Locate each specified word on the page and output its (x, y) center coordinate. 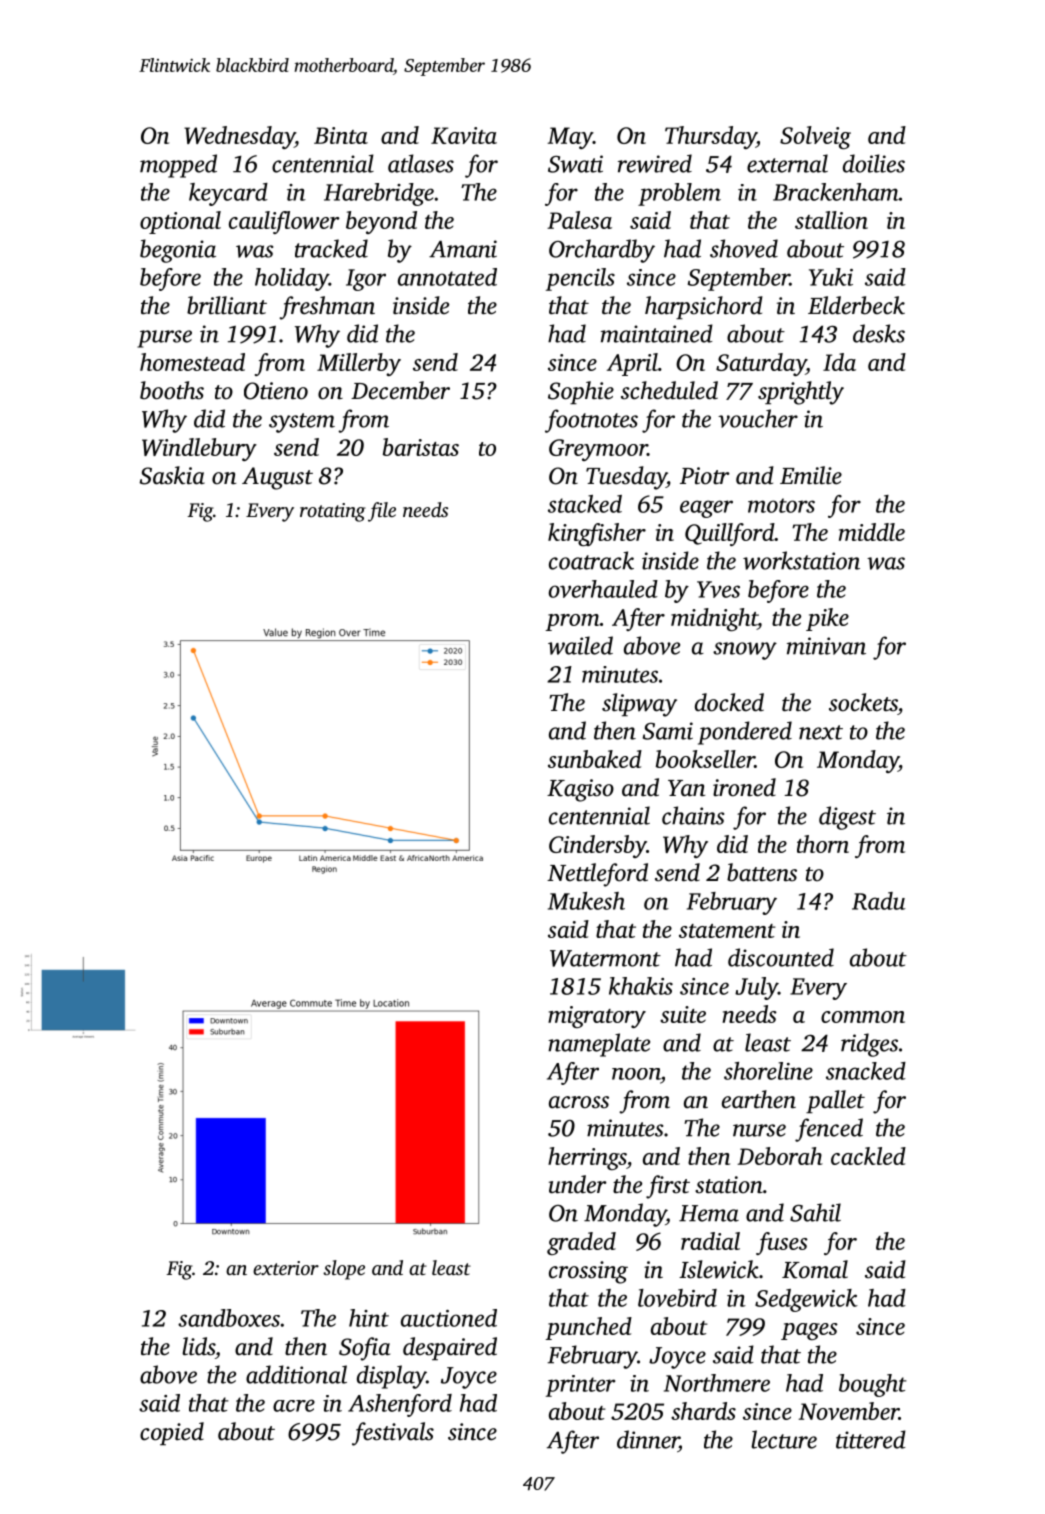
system (302, 423)
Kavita (464, 135)
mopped (178, 166)
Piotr (705, 476)
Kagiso (580, 790)
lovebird (677, 1298)
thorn (823, 844)
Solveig (815, 137)
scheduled (669, 390)
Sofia (364, 1349)
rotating (333, 512)
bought (873, 1385)
